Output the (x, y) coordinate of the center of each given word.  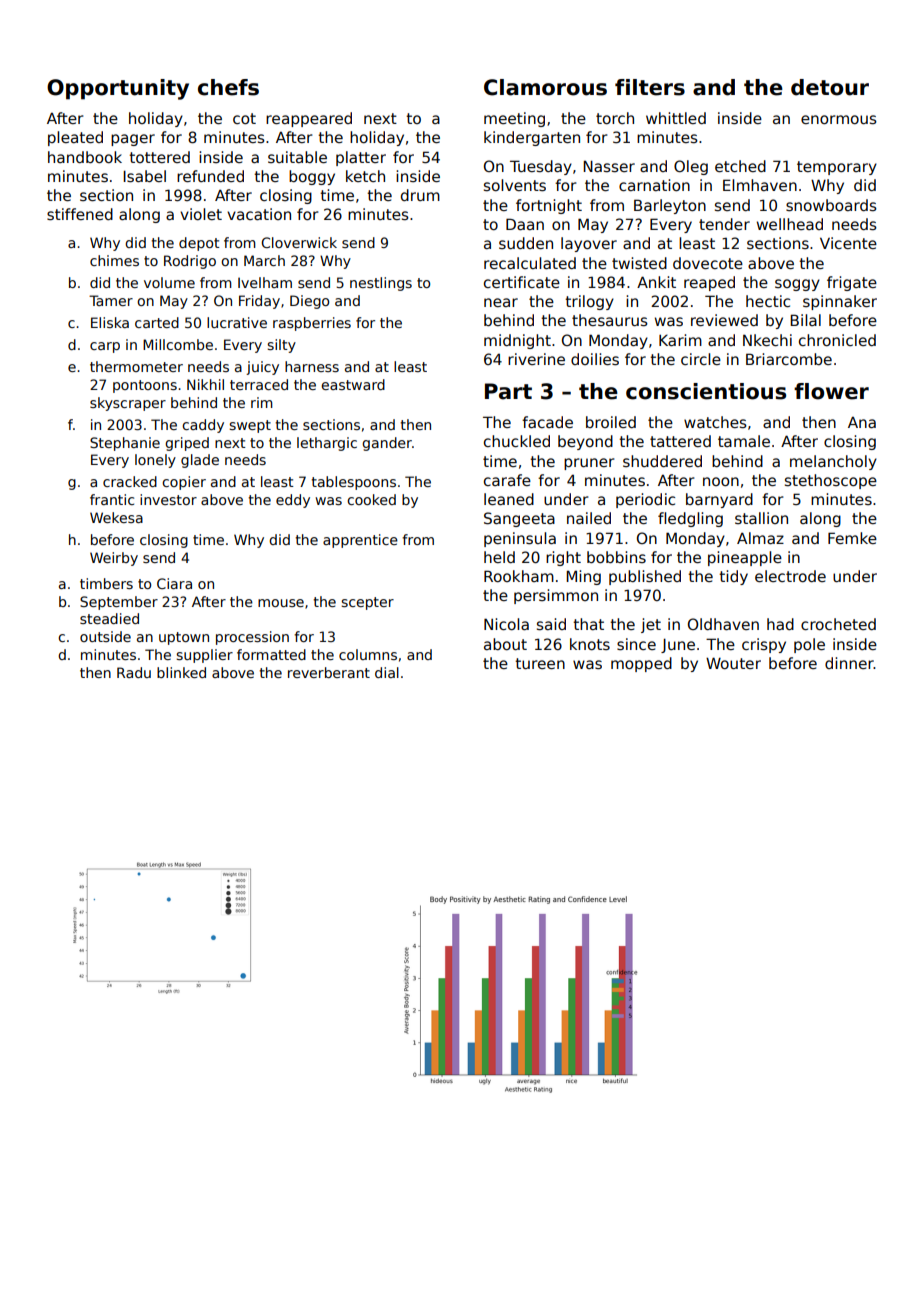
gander (387, 444)
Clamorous (545, 87)
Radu (134, 672)
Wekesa (116, 517)
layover (589, 244)
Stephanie (125, 444)
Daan (525, 224)
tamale (744, 441)
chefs (228, 87)
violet (201, 214)
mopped (641, 664)
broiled (611, 422)
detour (830, 87)
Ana (862, 422)
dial (387, 672)
